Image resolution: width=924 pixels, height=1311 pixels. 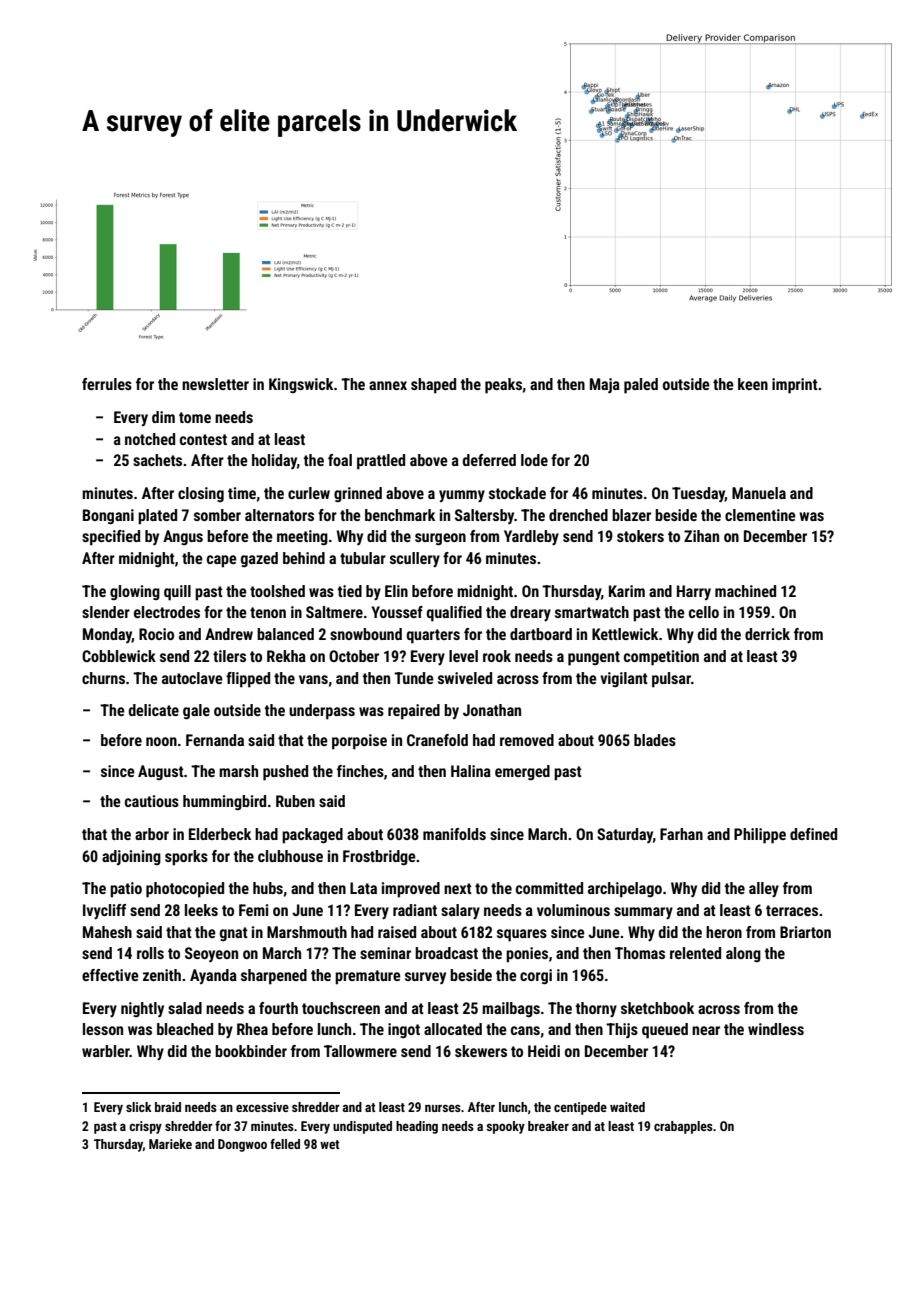 What do you see at coordinates (503, 386) in the screenshot?
I see `peaks` at bounding box center [503, 386].
